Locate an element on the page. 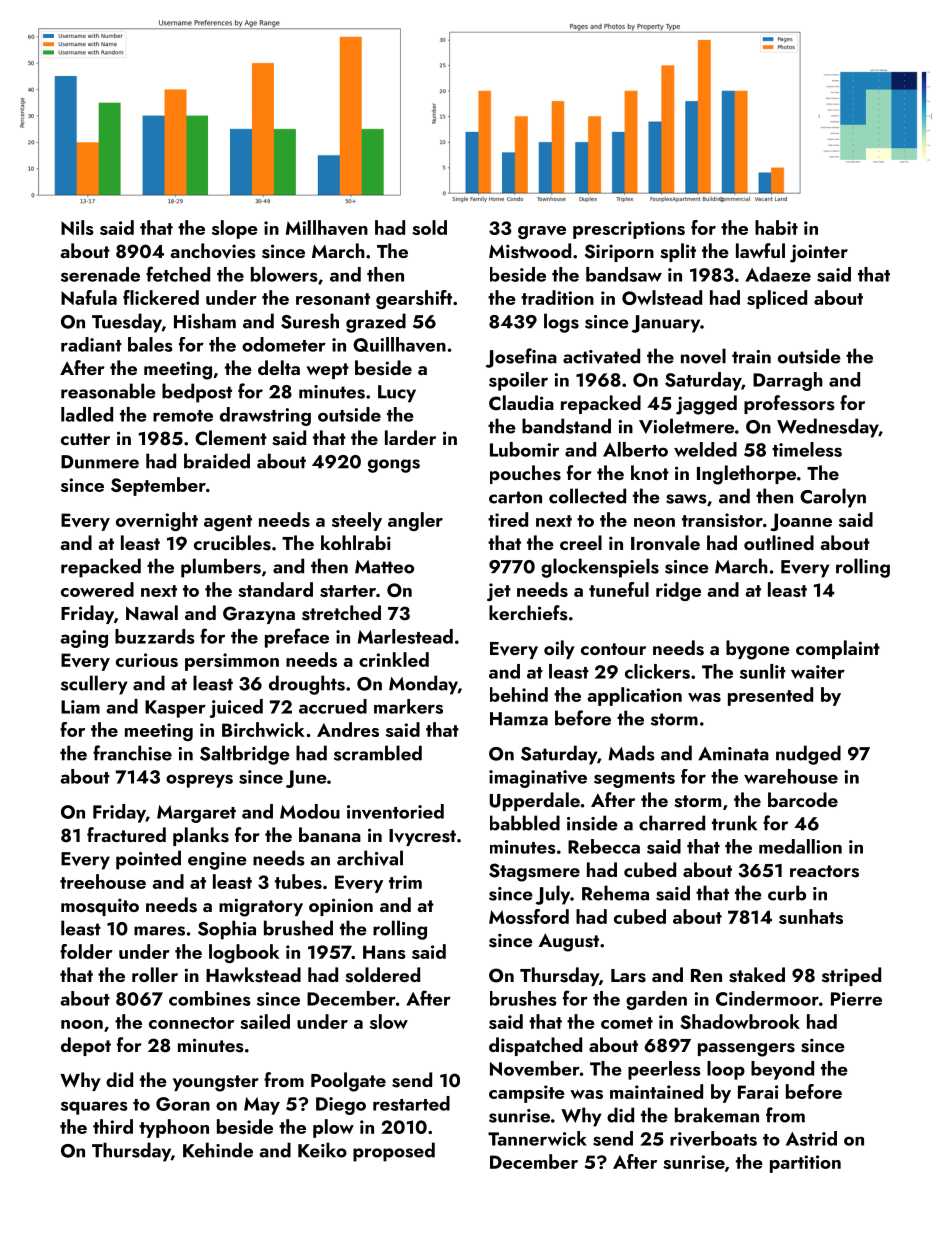 This page has height=1233, width=952. outlined is located at coordinates (779, 542).
